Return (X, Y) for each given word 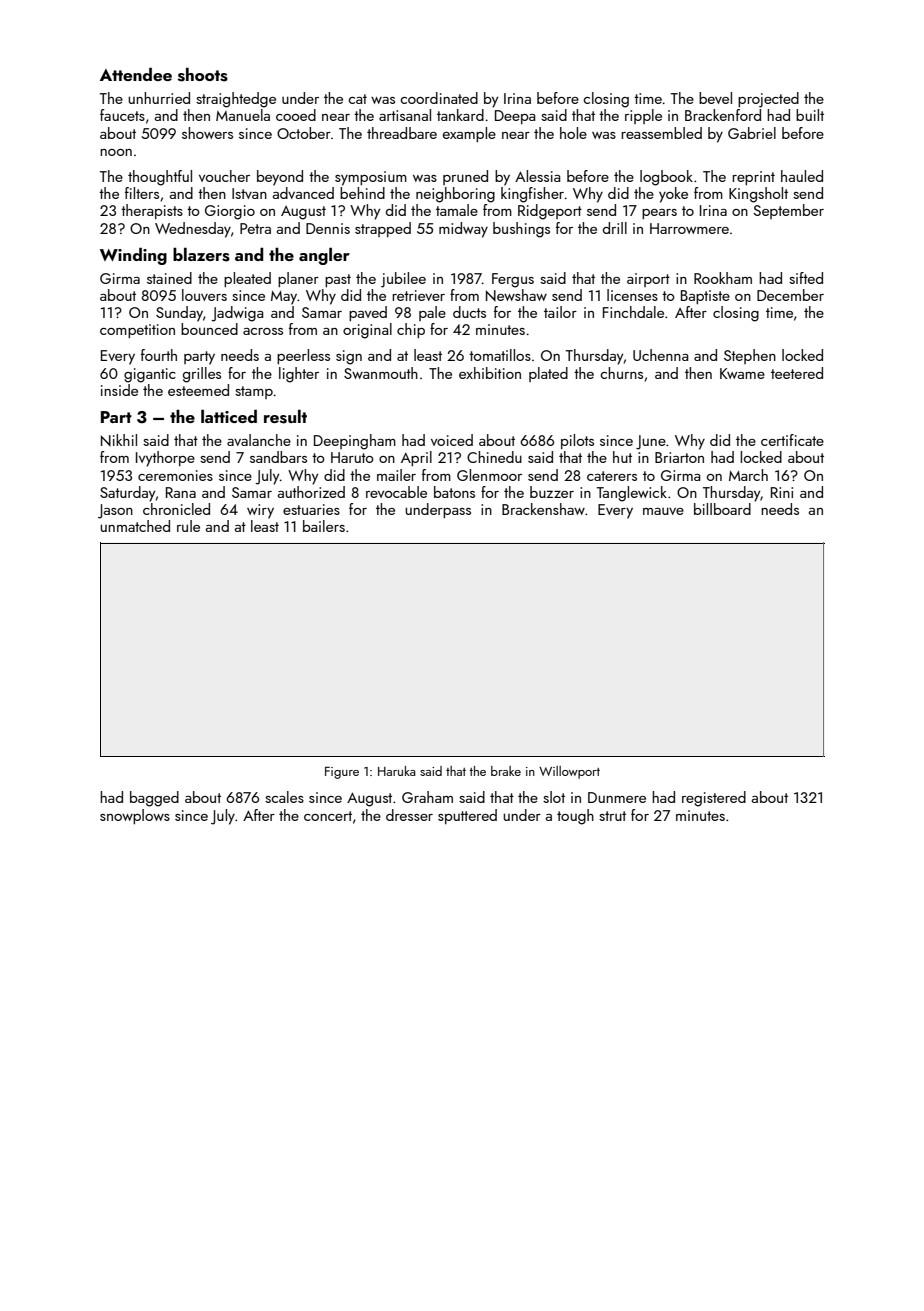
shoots (203, 74)
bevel (715, 98)
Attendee (136, 74)
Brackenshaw (543, 509)
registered (714, 799)
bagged (154, 799)
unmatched (135, 526)
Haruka (397, 771)
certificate (792, 440)
